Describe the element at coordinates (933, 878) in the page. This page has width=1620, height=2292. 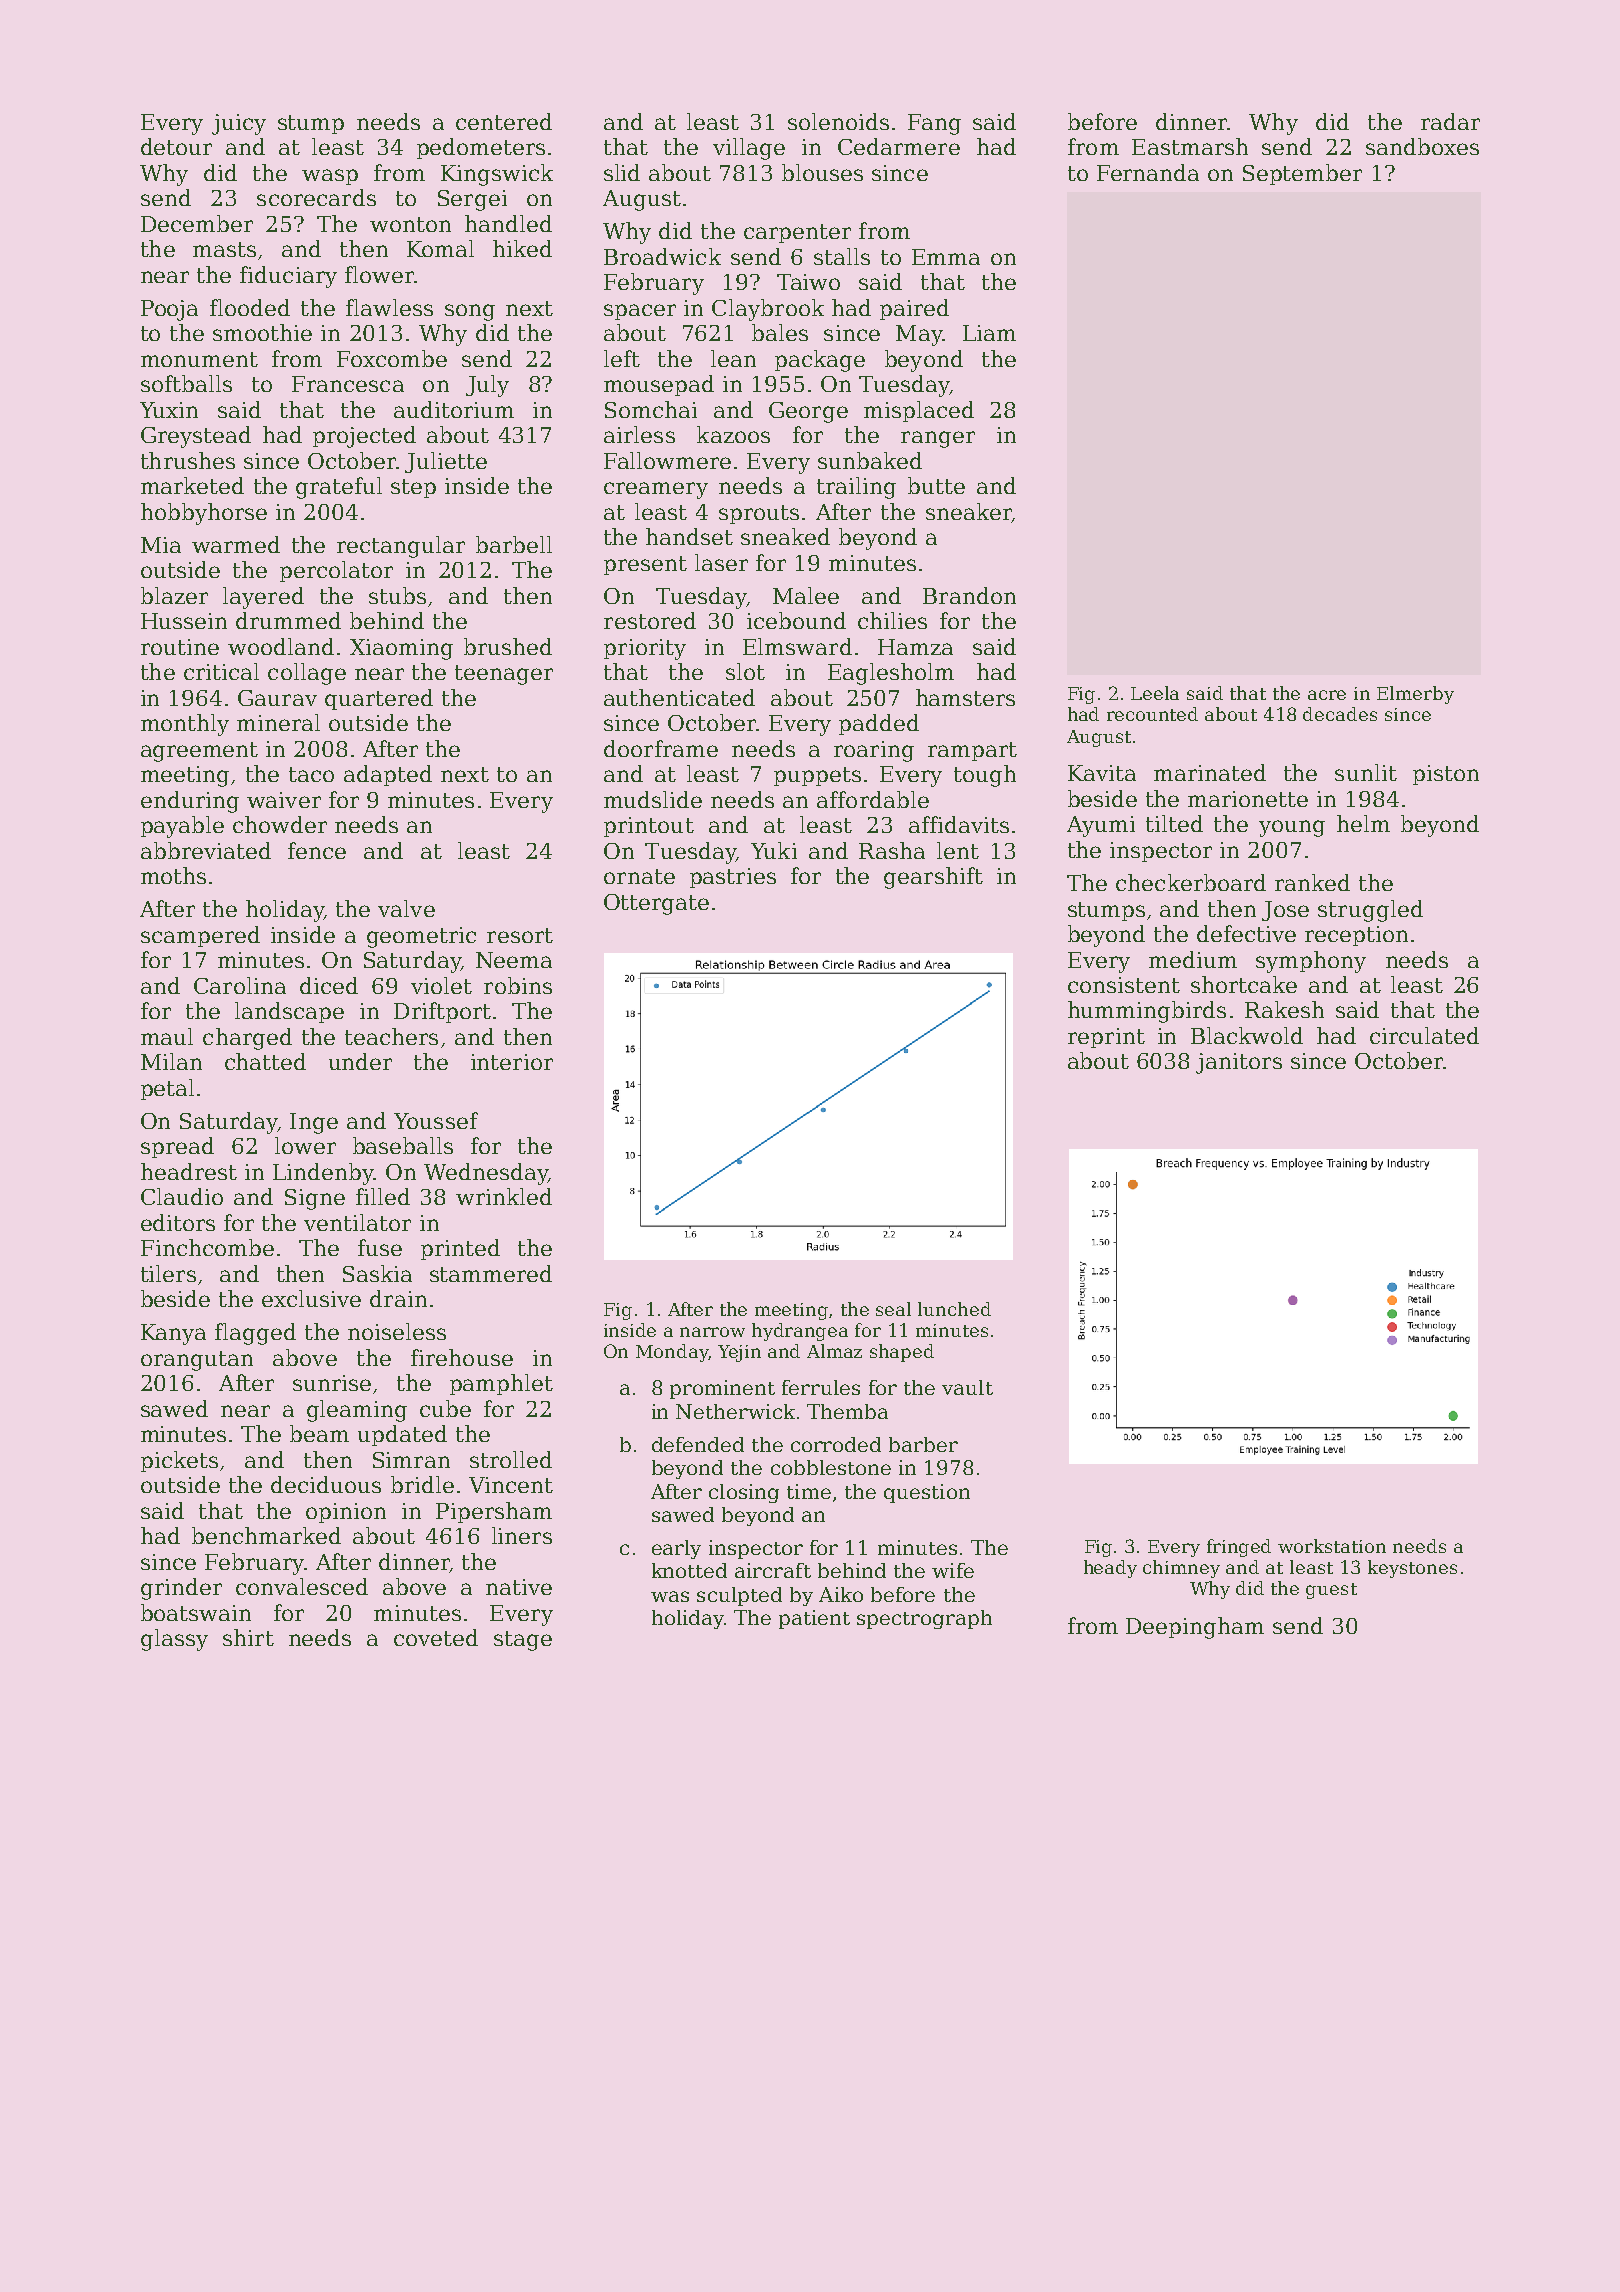
I see `gearshift` at that location.
